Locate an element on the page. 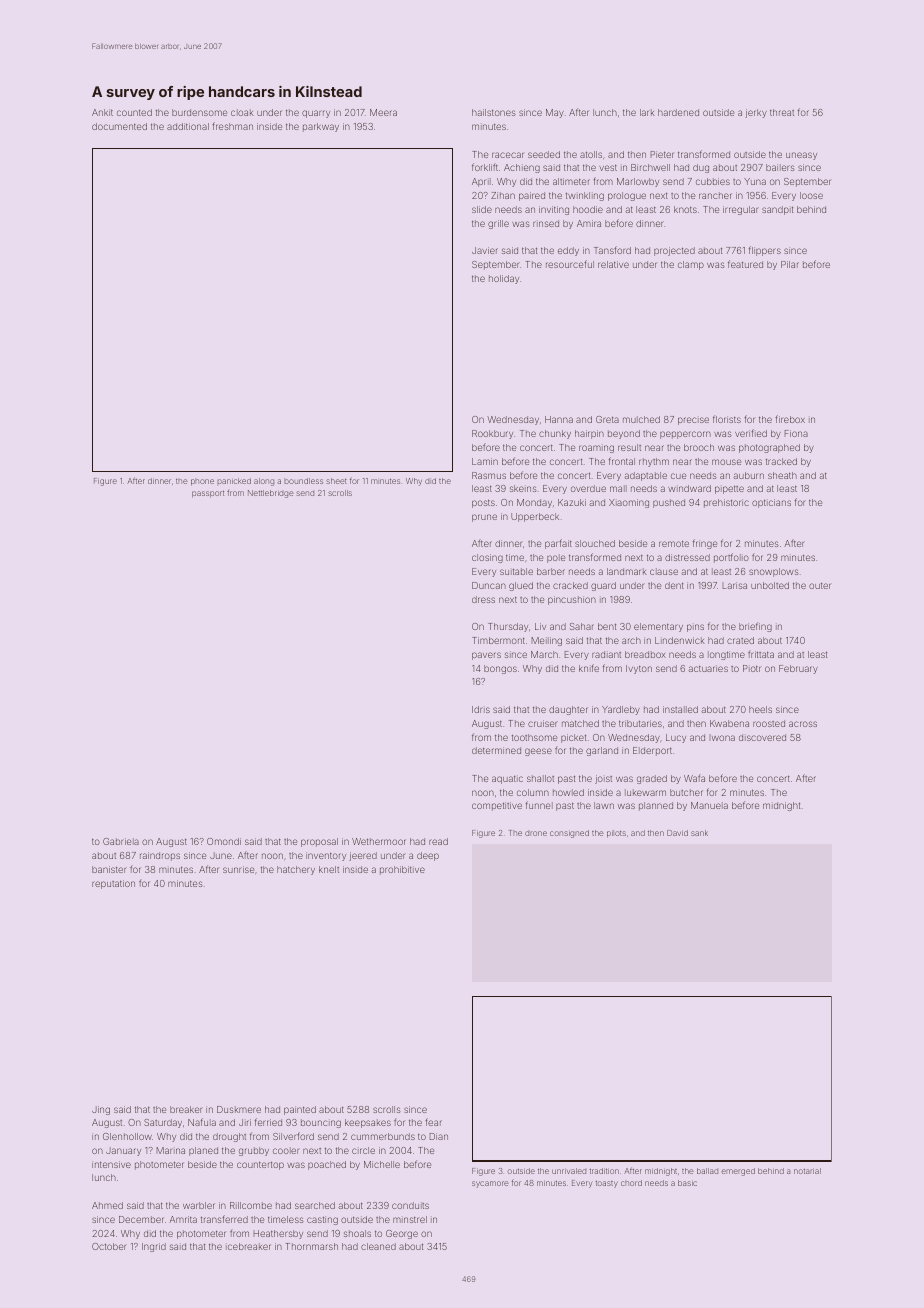 The image size is (924, 1308). Meera is located at coordinates (383, 112).
